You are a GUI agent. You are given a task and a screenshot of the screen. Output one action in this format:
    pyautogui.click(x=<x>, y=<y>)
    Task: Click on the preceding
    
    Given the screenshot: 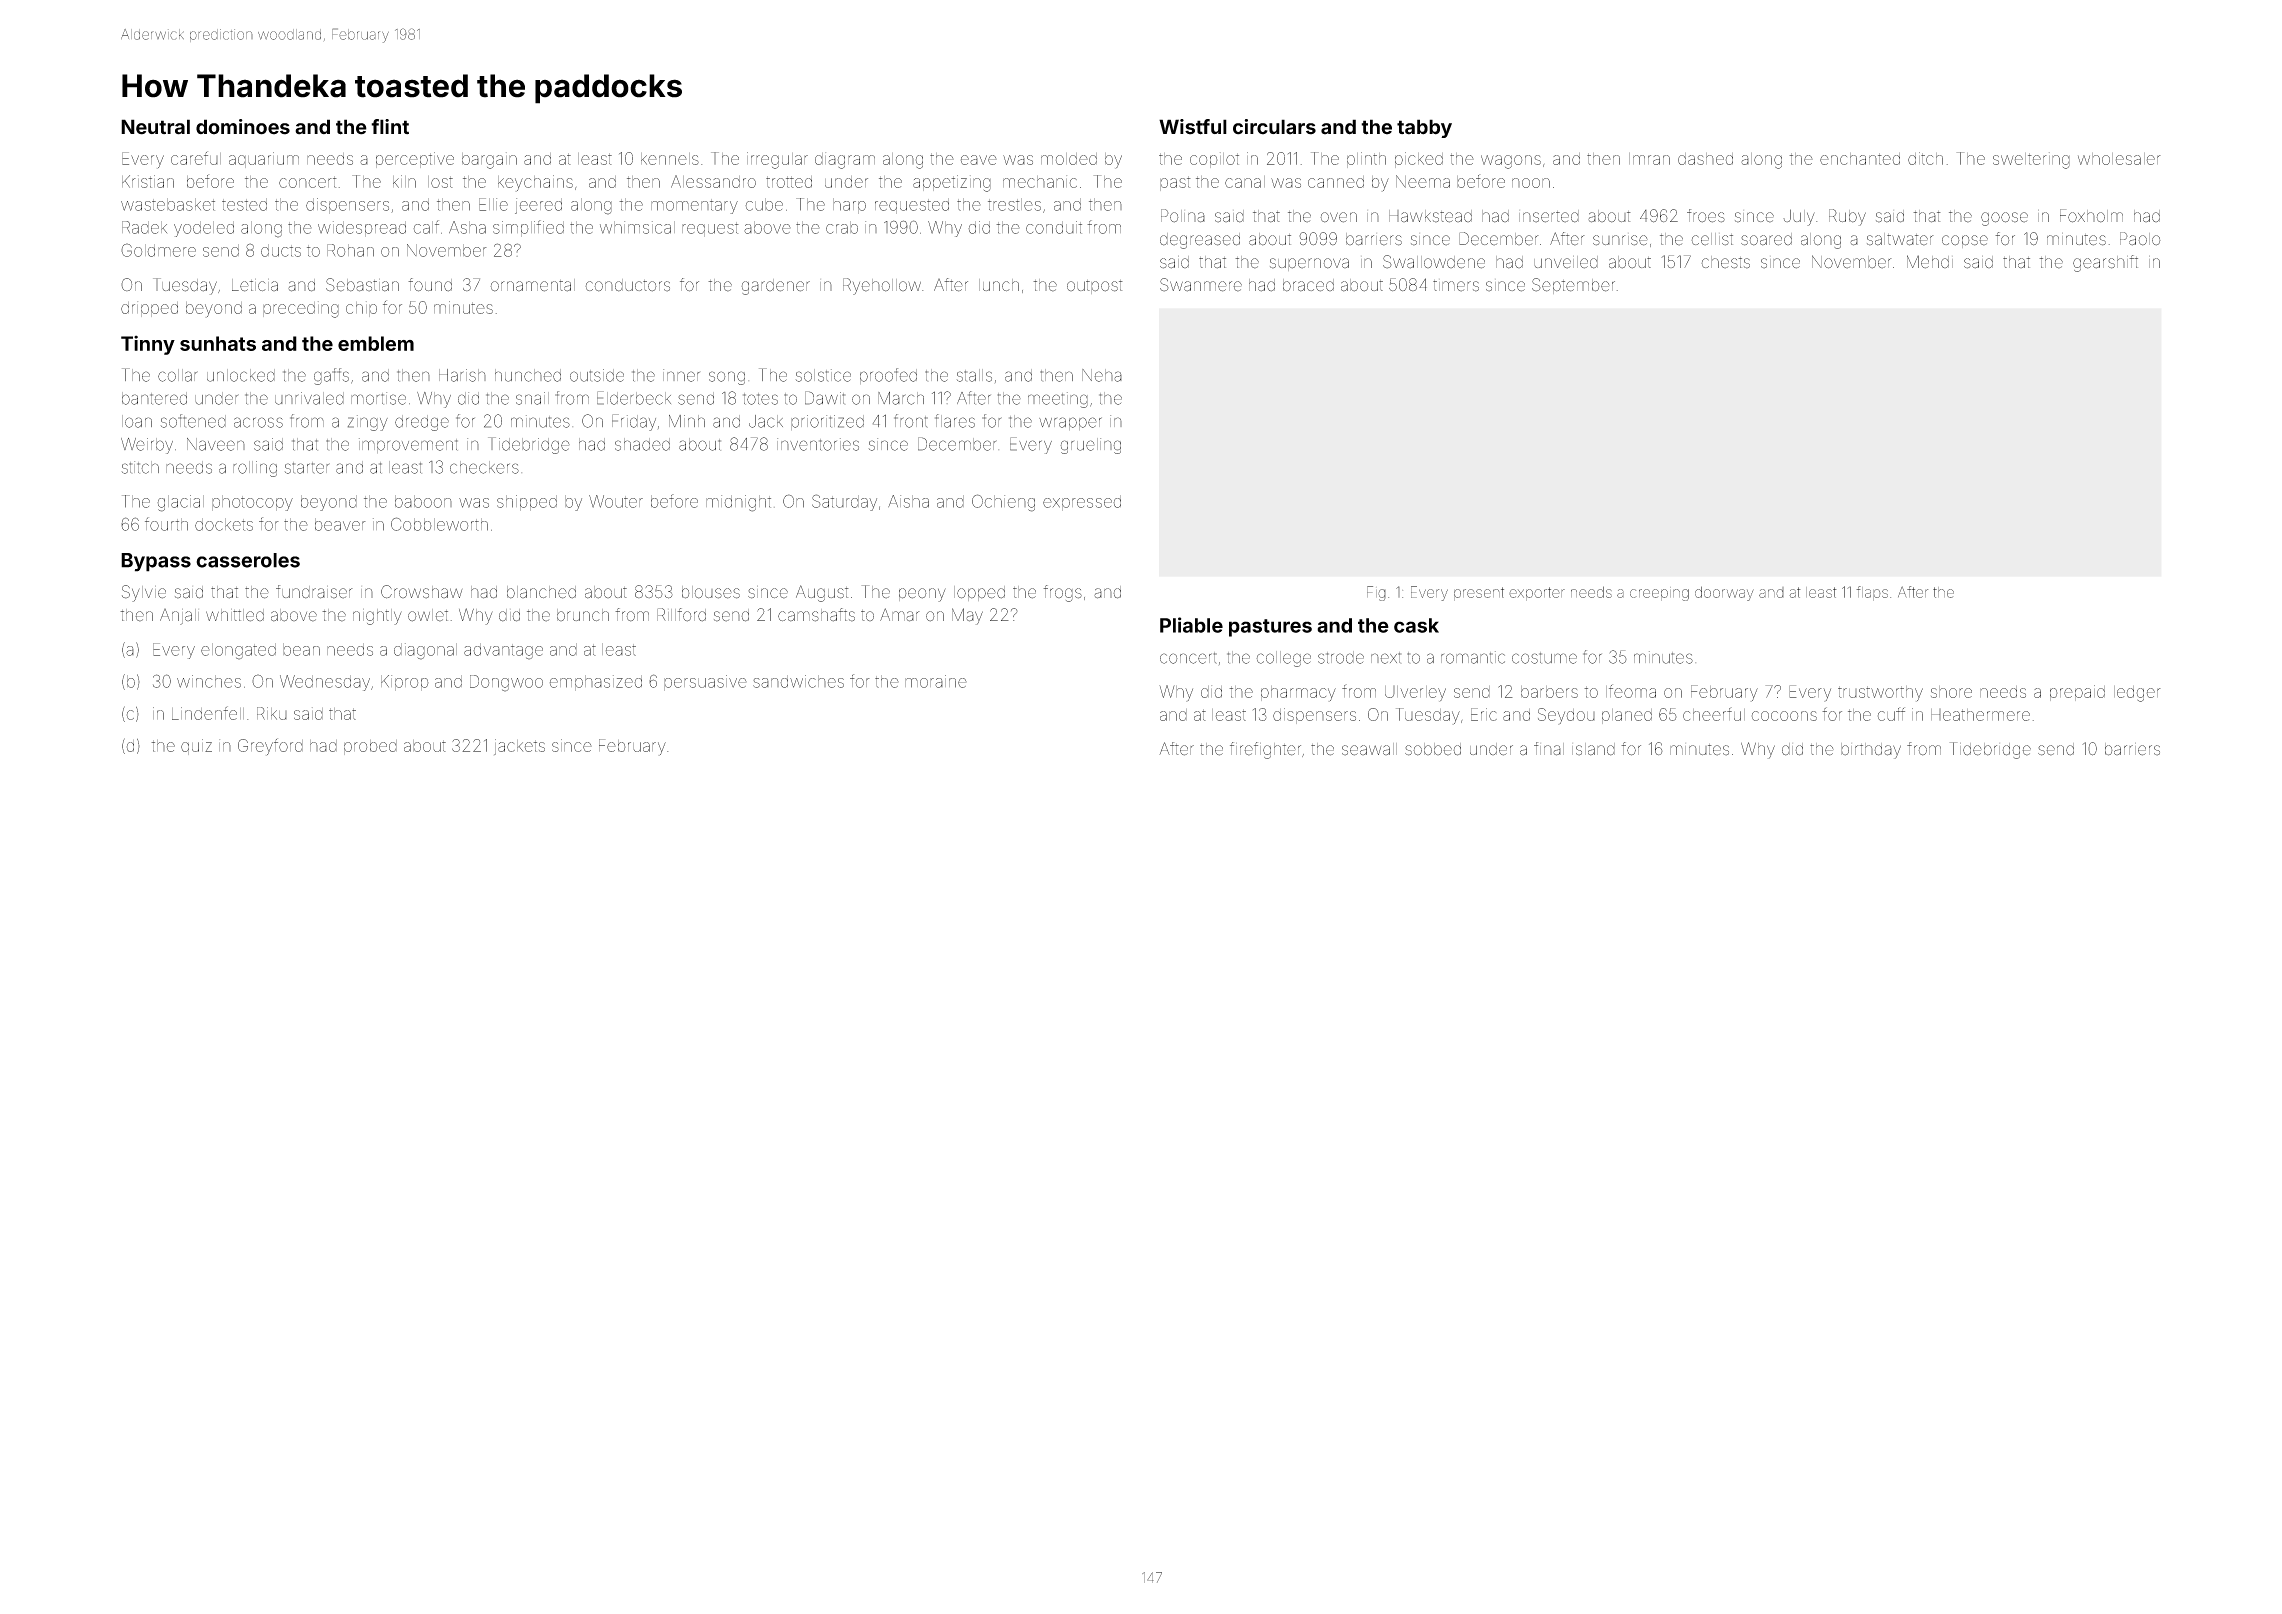 What is the action you would take?
    pyautogui.click(x=301, y=309)
